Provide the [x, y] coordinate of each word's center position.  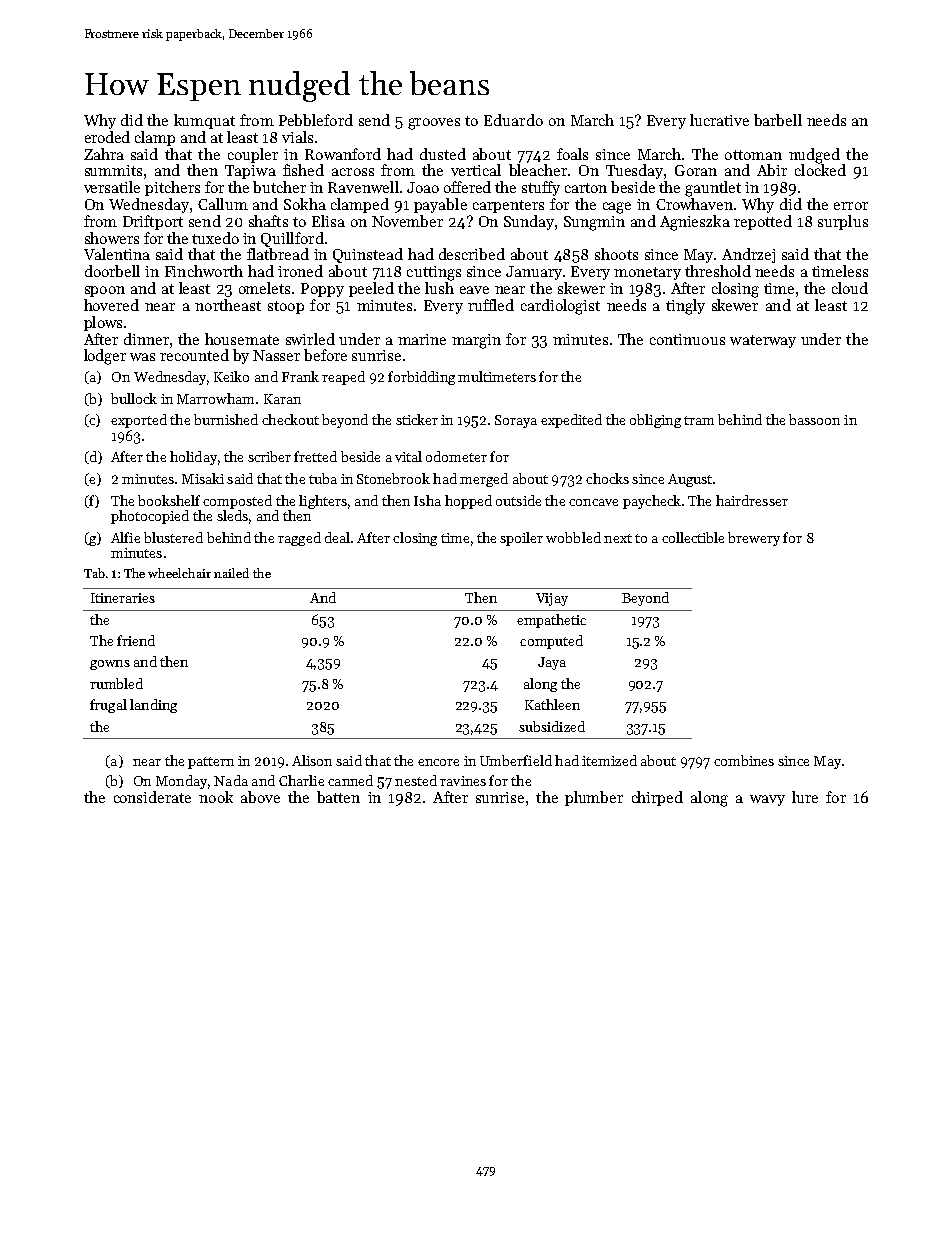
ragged [299, 539]
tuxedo [215, 238]
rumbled [116, 683]
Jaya [552, 663]
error [851, 206]
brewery [754, 539]
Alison [312, 760]
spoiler [521, 539]
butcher [279, 187]
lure [805, 797]
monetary [647, 273]
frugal [108, 706]
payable [440, 205]
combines [744, 760]
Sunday [529, 222]
